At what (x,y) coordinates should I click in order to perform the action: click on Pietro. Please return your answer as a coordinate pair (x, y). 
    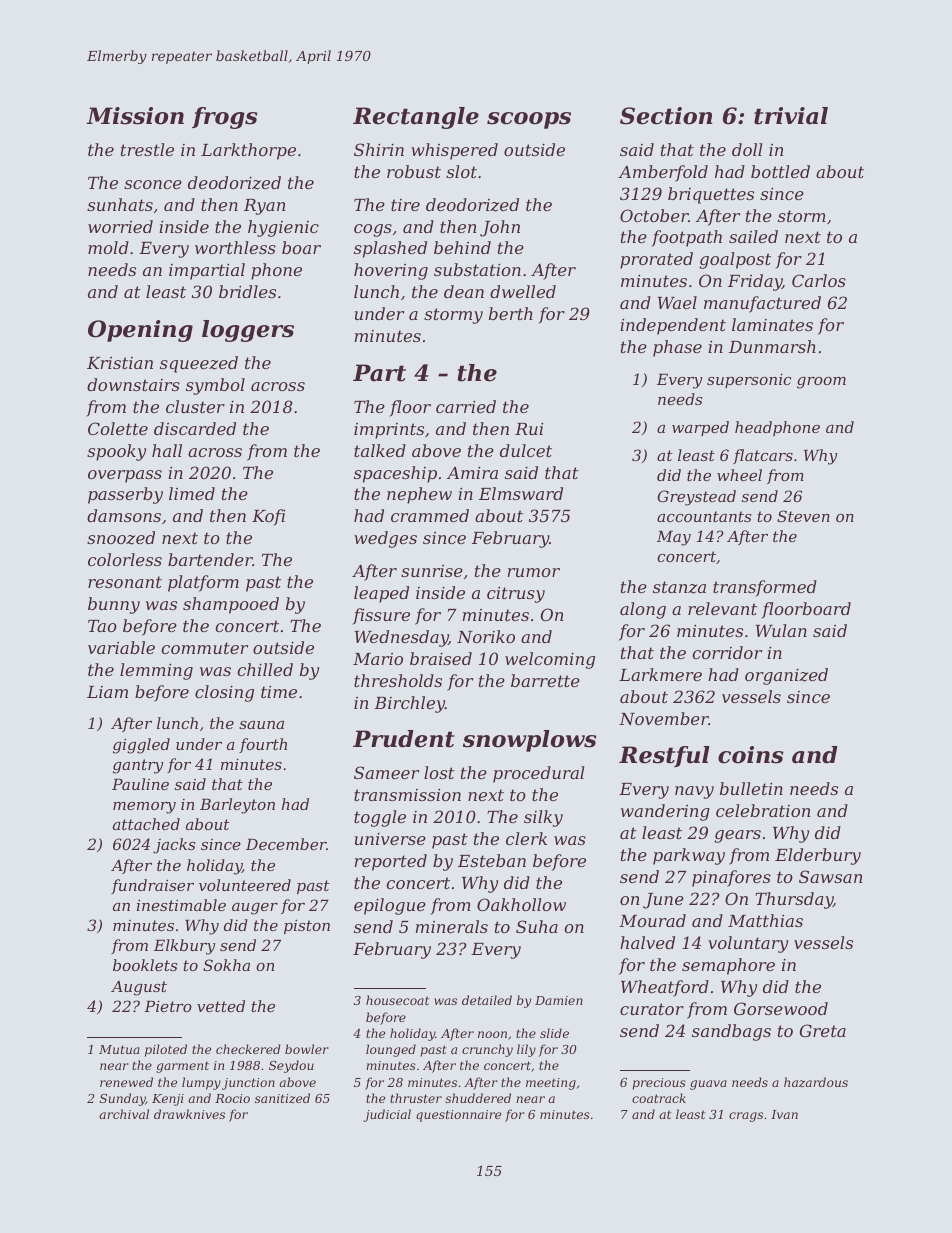
    Looking at the image, I should click on (168, 1006).
